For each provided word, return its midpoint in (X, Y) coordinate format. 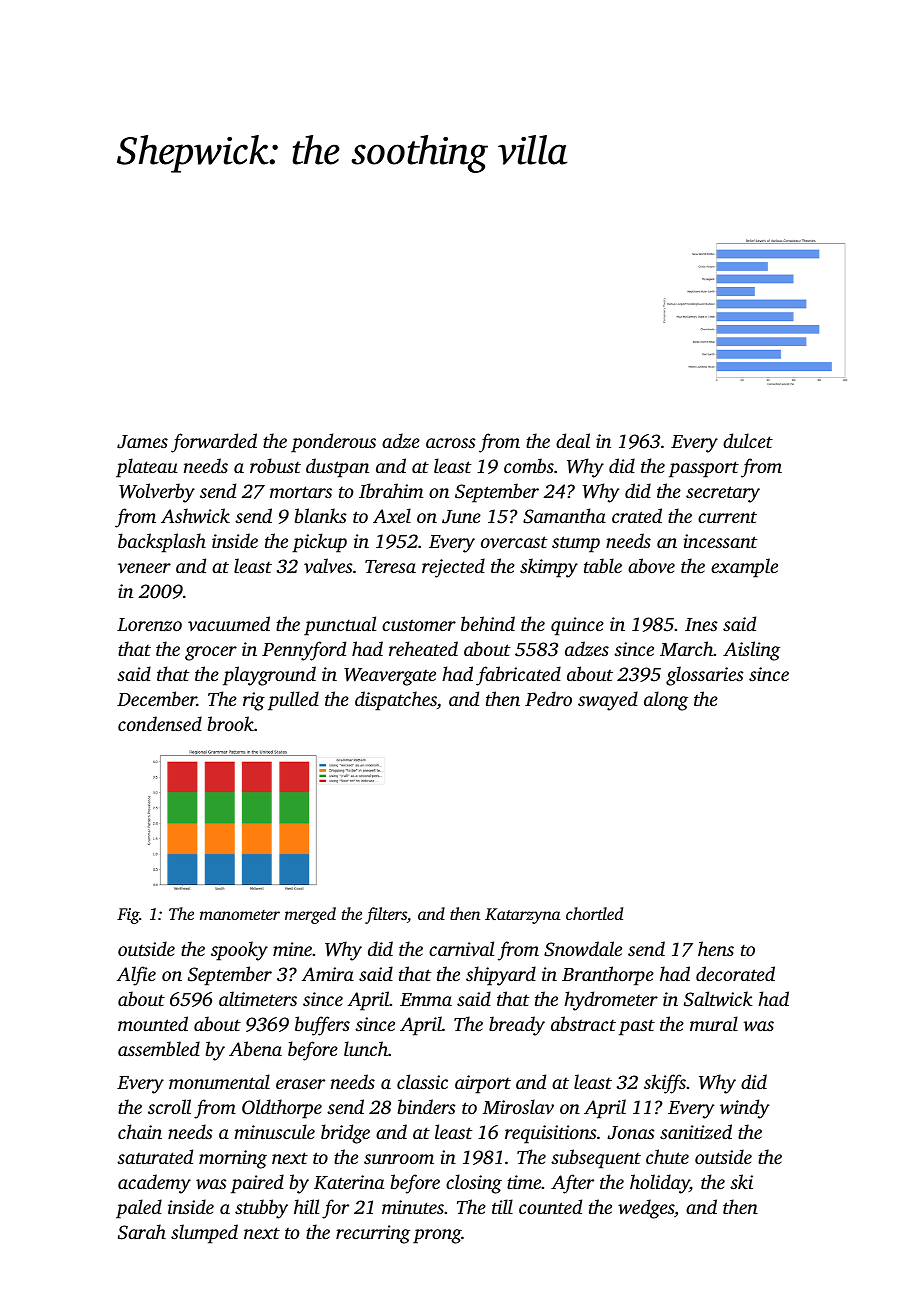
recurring (373, 1234)
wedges (646, 1209)
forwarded (214, 443)
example (744, 568)
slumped (204, 1234)
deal (573, 440)
